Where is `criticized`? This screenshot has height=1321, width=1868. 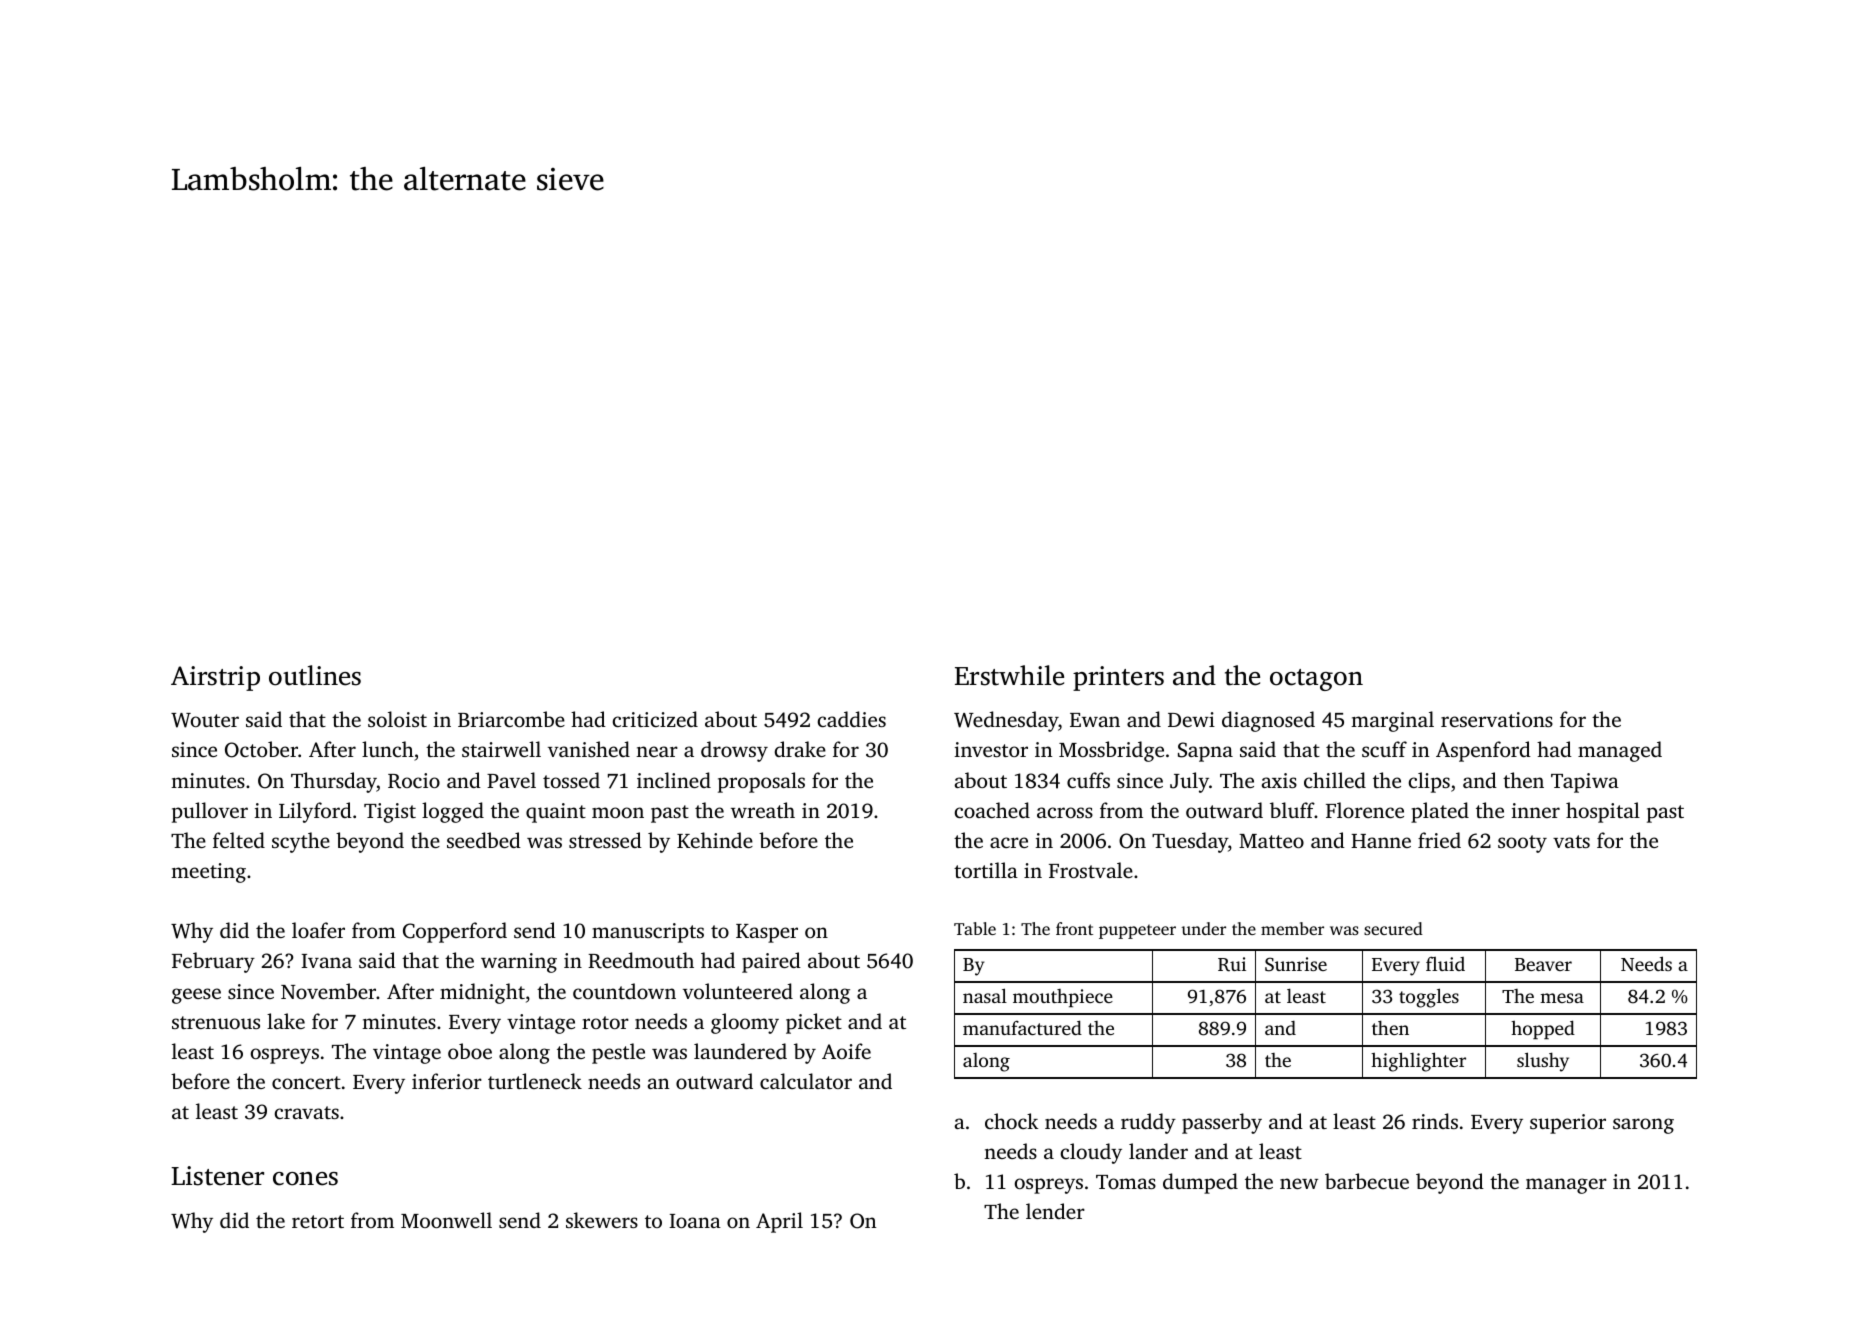 criticized is located at coordinates (655, 719).
